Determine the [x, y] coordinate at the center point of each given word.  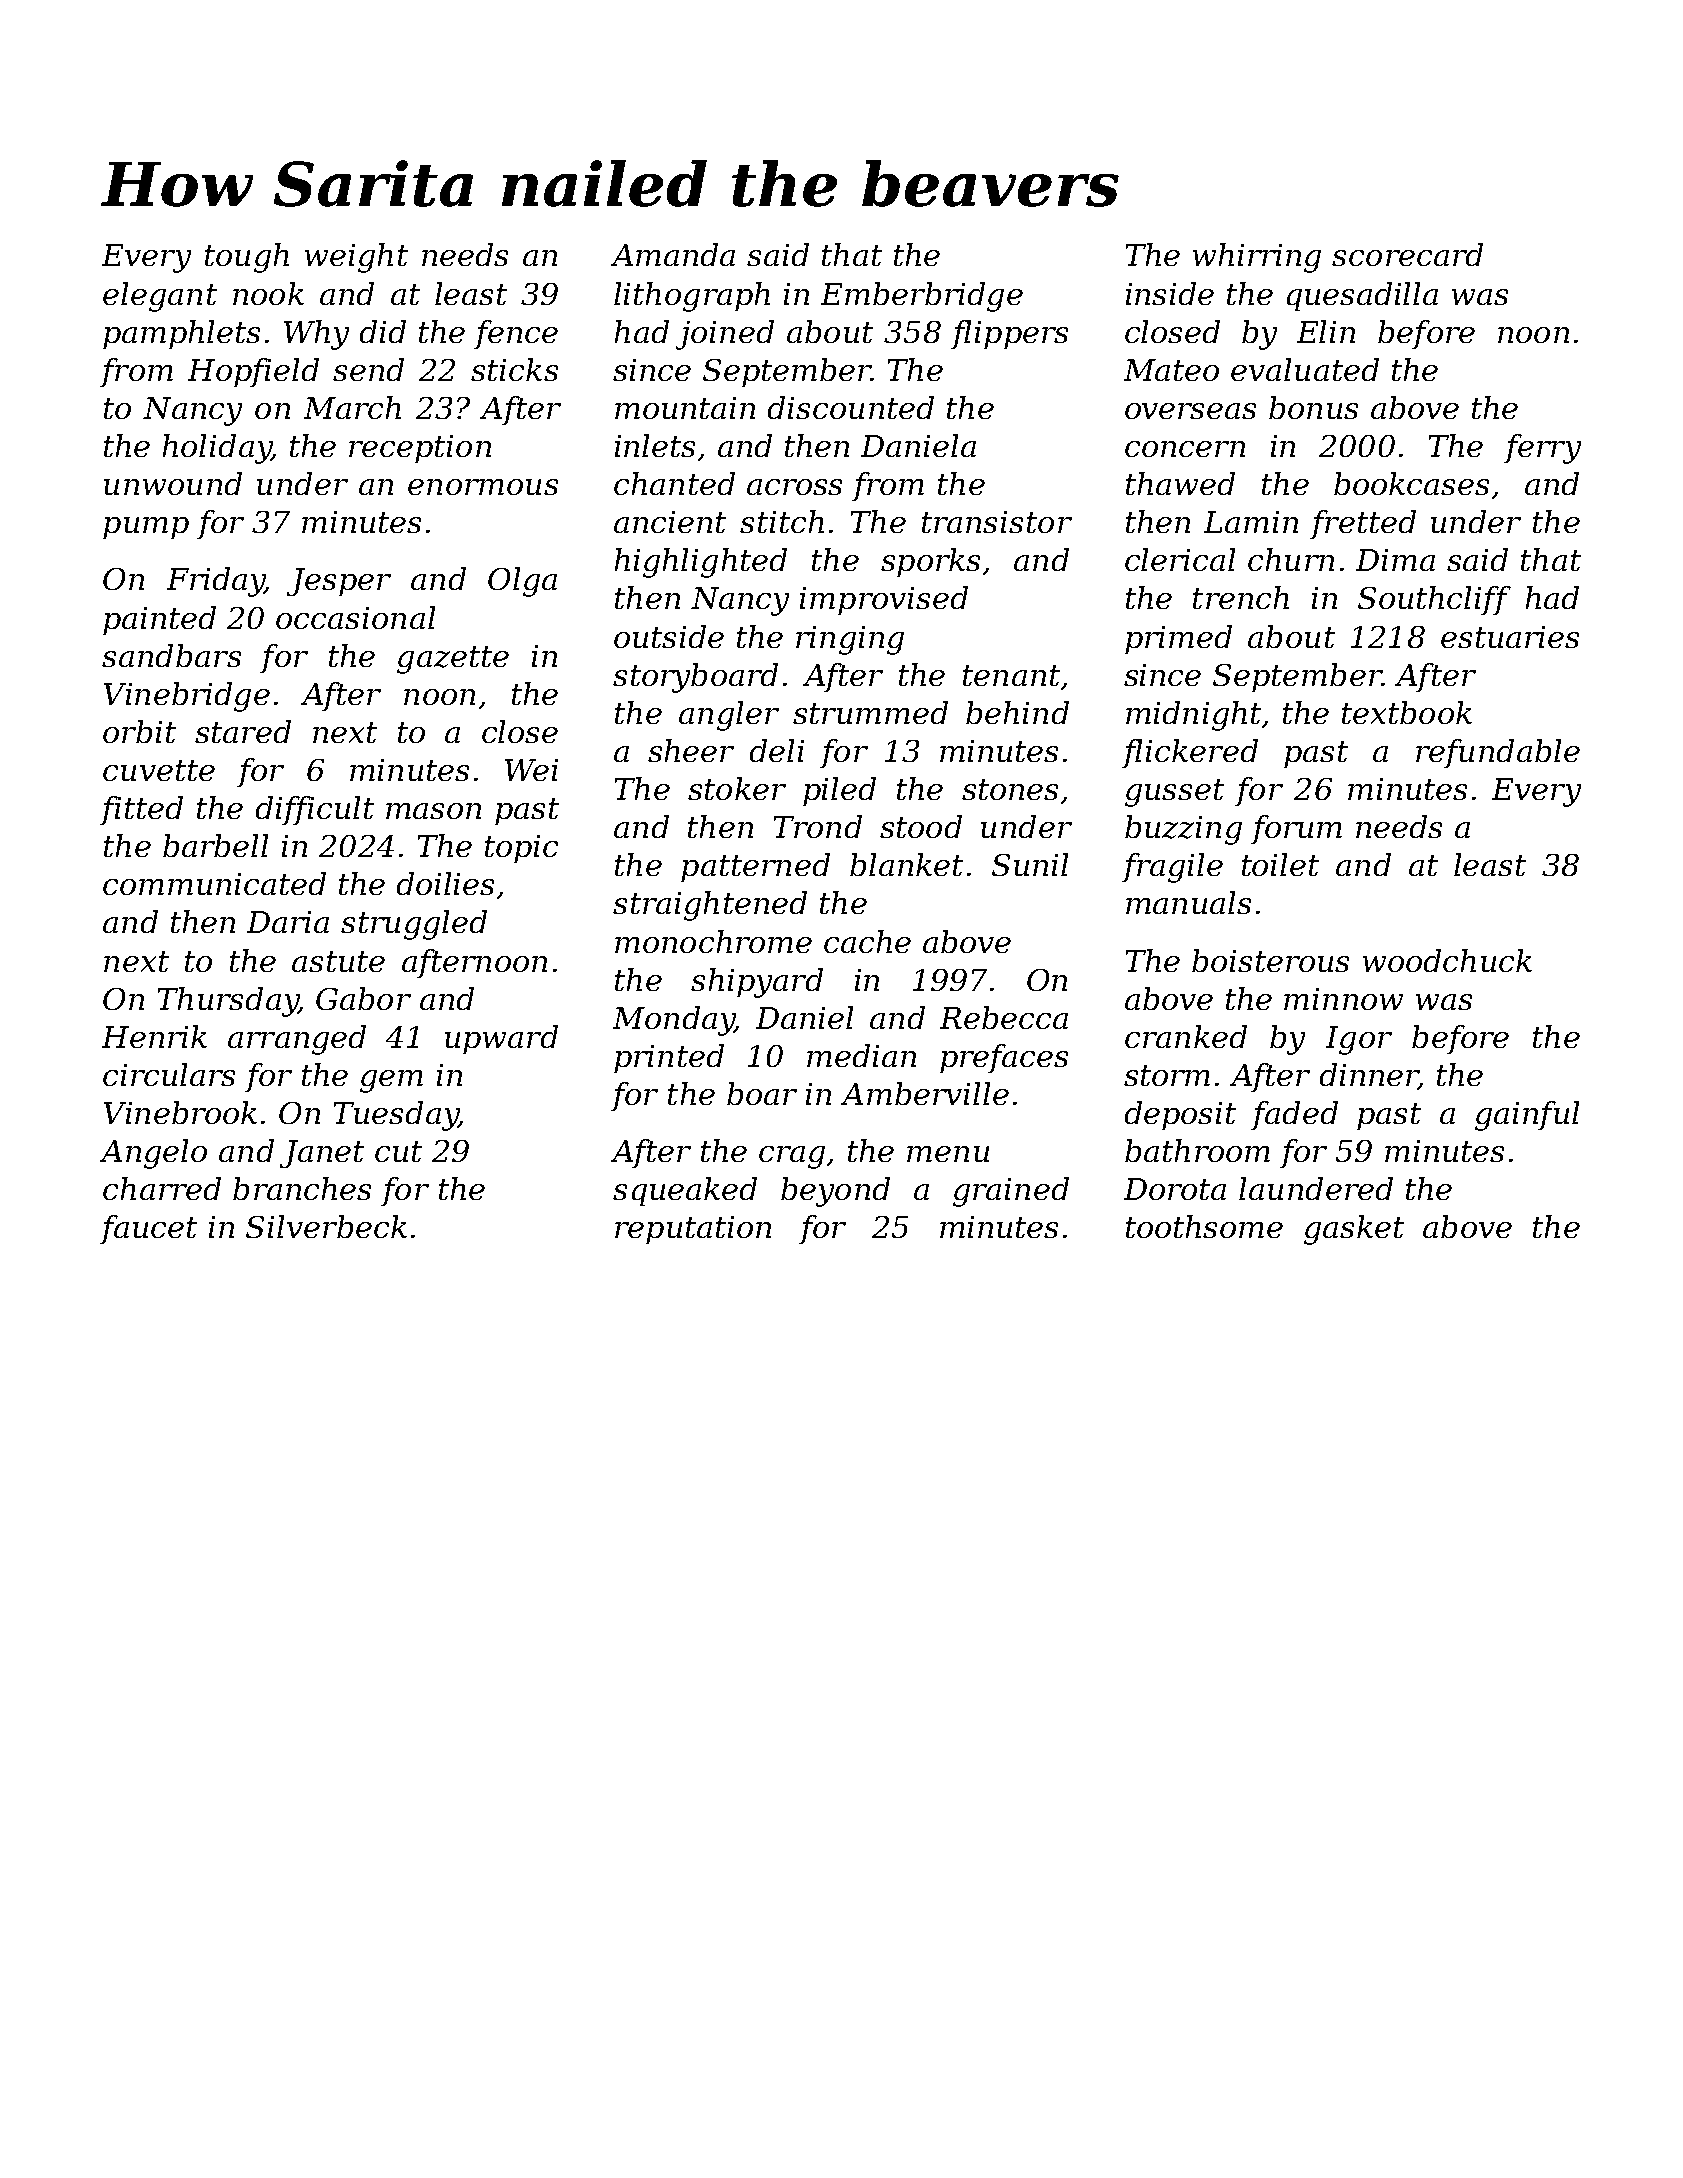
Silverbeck [326, 1226]
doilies [445, 883]
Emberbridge [922, 297]
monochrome [713, 941]
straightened [710, 906]
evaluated [1305, 369]
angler [729, 716]
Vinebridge [187, 697]
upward [501, 1039]
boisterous [1270, 960]
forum [1296, 829]
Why [316, 335]
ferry [1542, 449]
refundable [1498, 753]
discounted [851, 407]
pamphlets [181, 334]
